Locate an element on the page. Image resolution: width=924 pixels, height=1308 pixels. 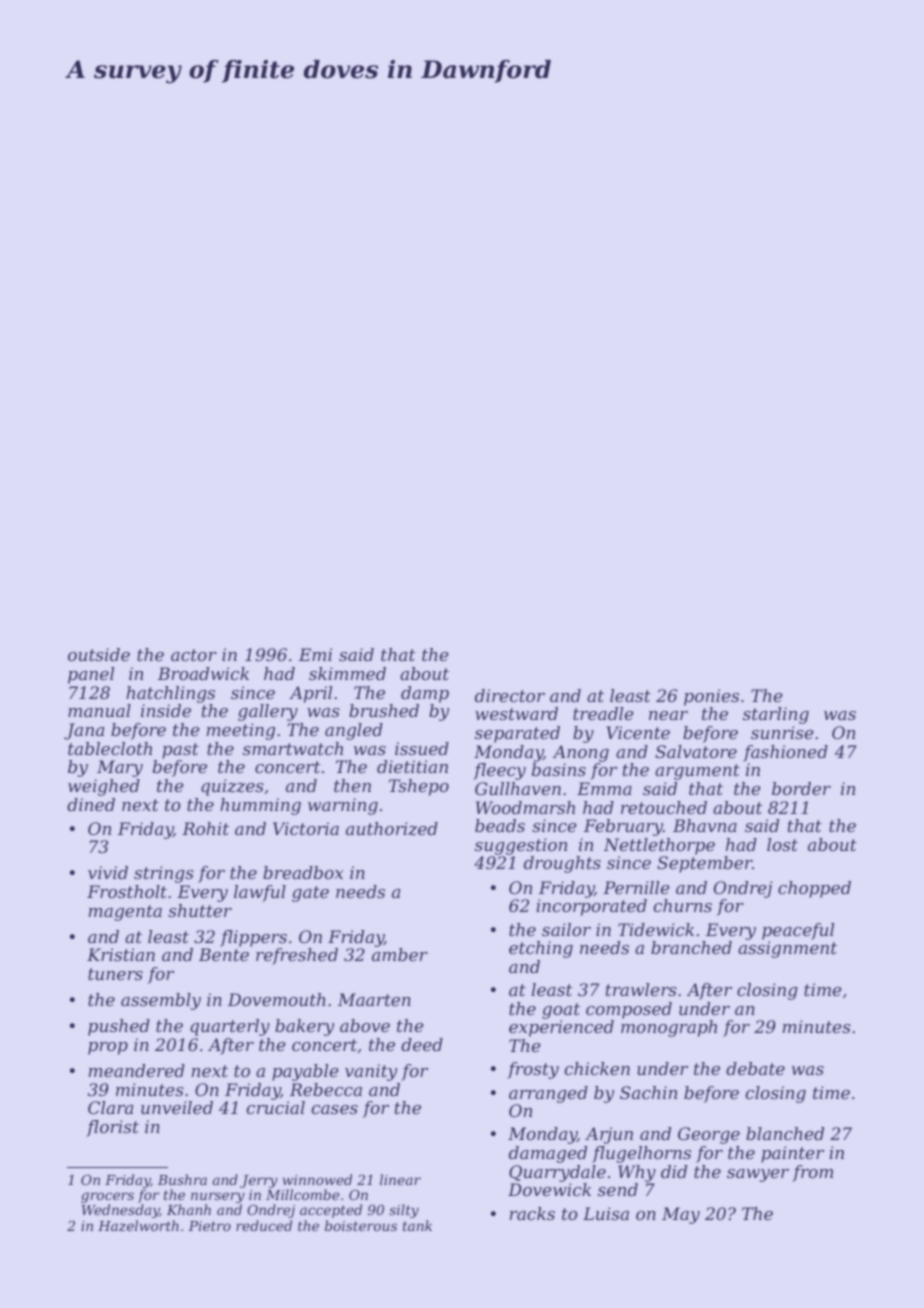
ponies is located at coordinates (711, 697).
